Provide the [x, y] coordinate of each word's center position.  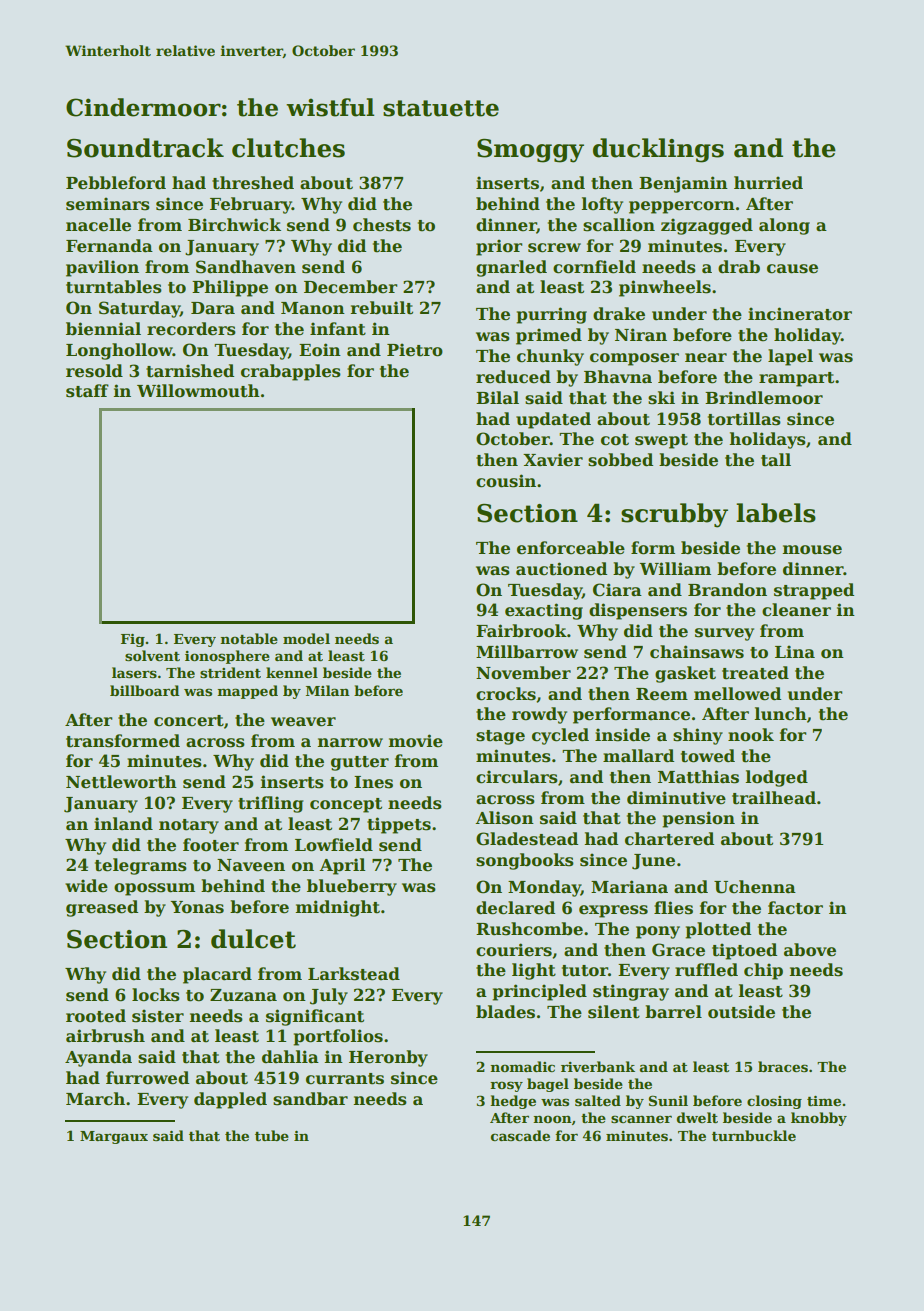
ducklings [658, 150]
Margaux [114, 1137]
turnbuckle [754, 1135]
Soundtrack [145, 148]
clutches [288, 148]
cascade [520, 1135]
